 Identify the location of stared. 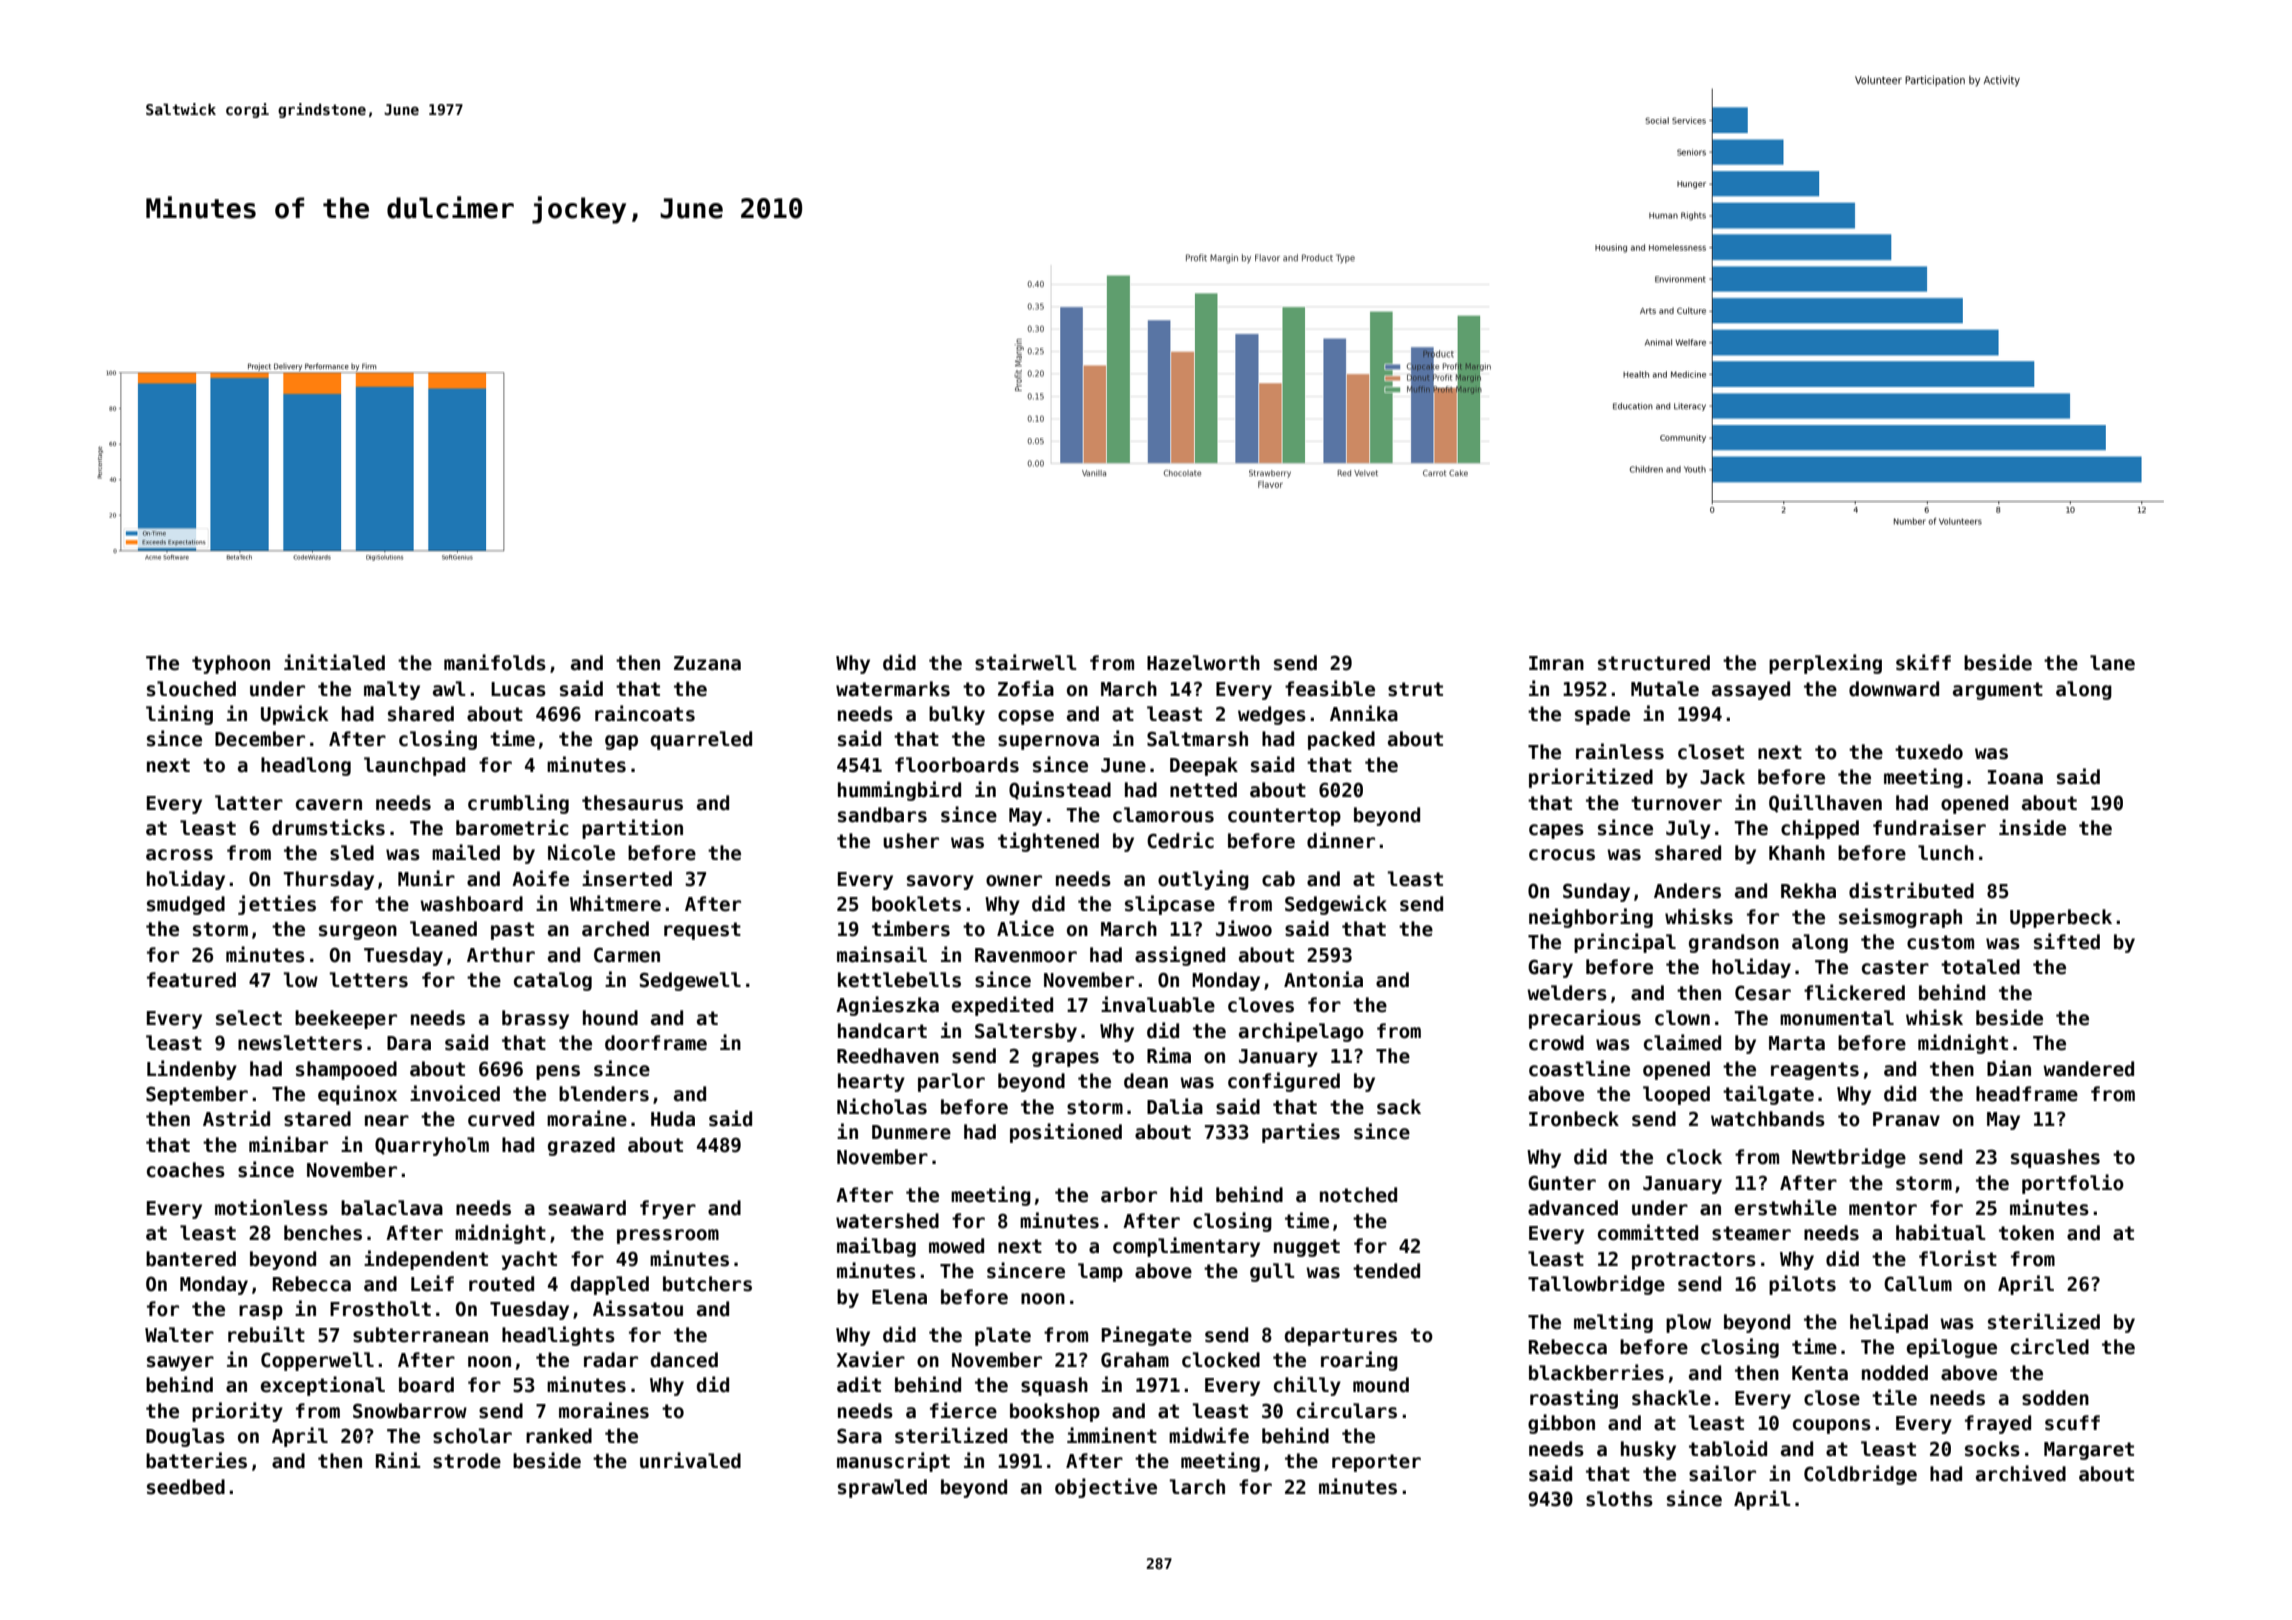
(317, 1119).
